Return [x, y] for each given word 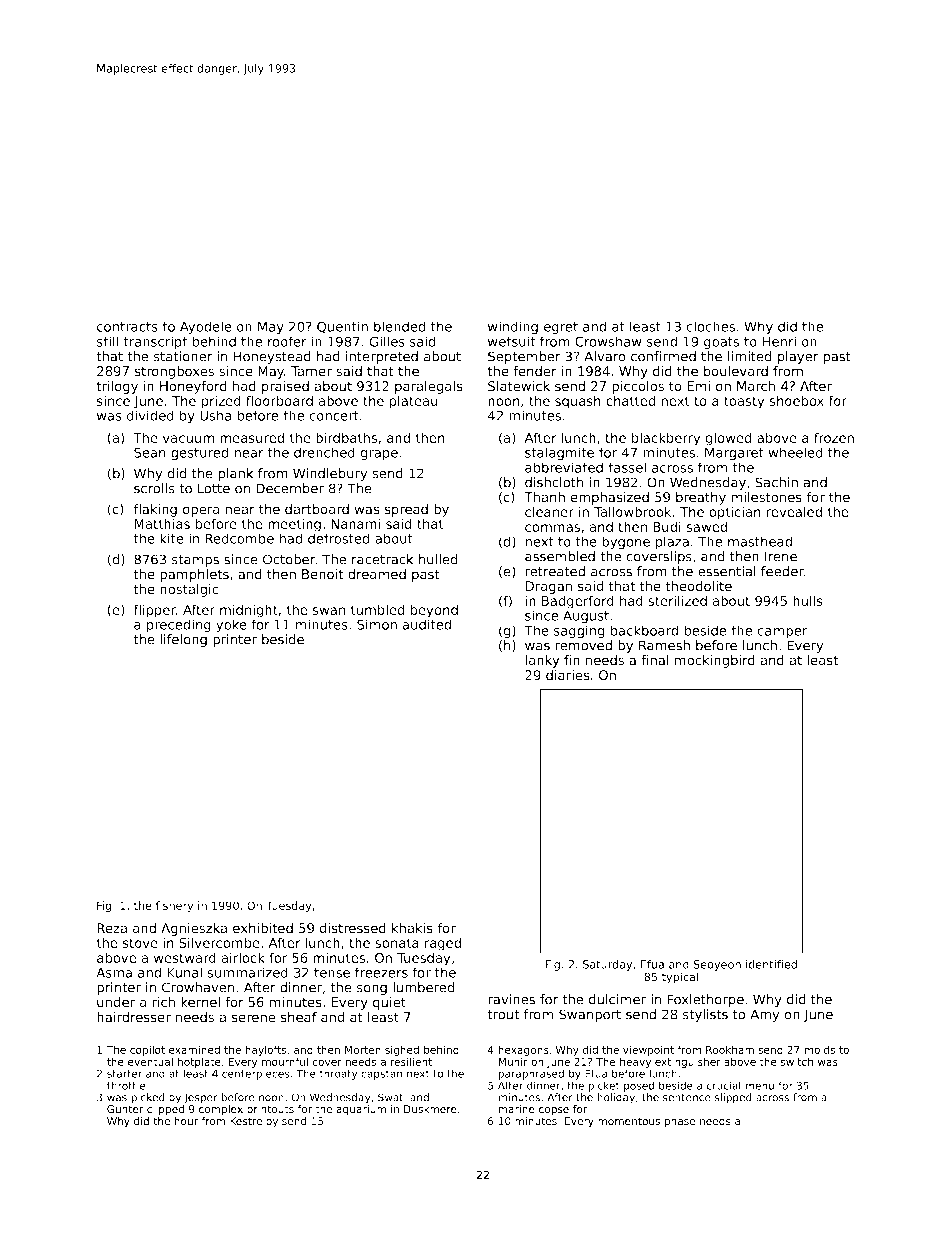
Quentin [342, 327]
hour [186, 1121]
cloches [710, 326]
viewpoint [648, 1050]
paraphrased [531, 1074]
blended [400, 326]
